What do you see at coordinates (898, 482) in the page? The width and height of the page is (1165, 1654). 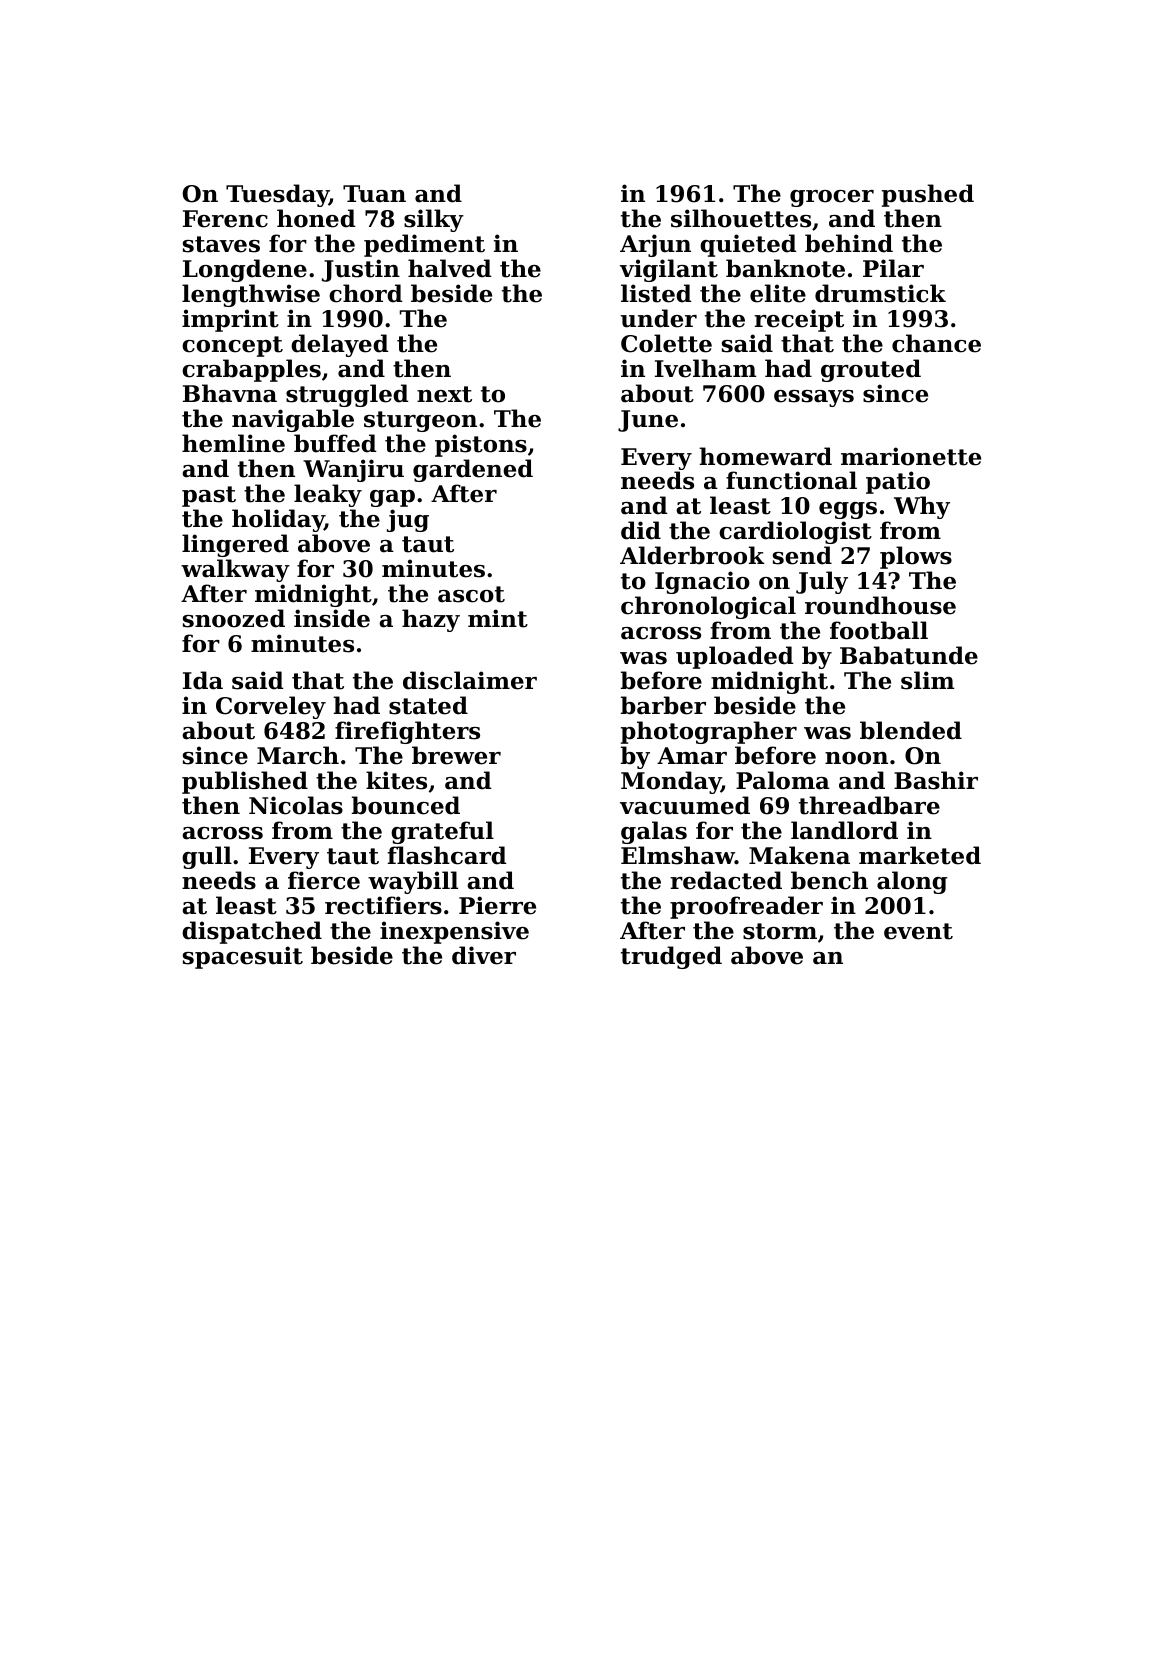 I see `patio` at bounding box center [898, 482].
